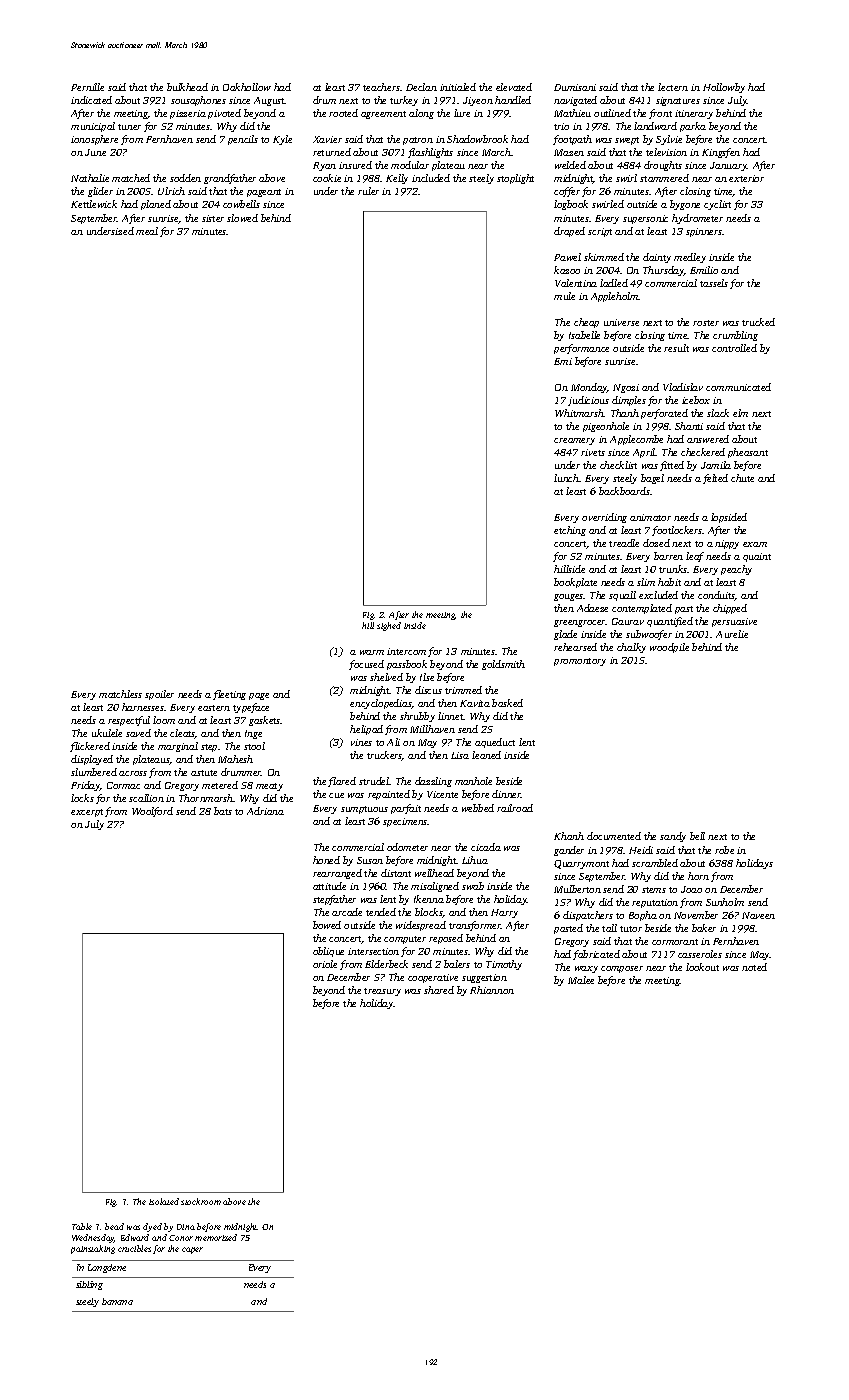 The height and width of the document is (1400, 849). What do you see at coordinates (216, 1237) in the document?
I see `memorized` at bounding box center [216, 1237].
